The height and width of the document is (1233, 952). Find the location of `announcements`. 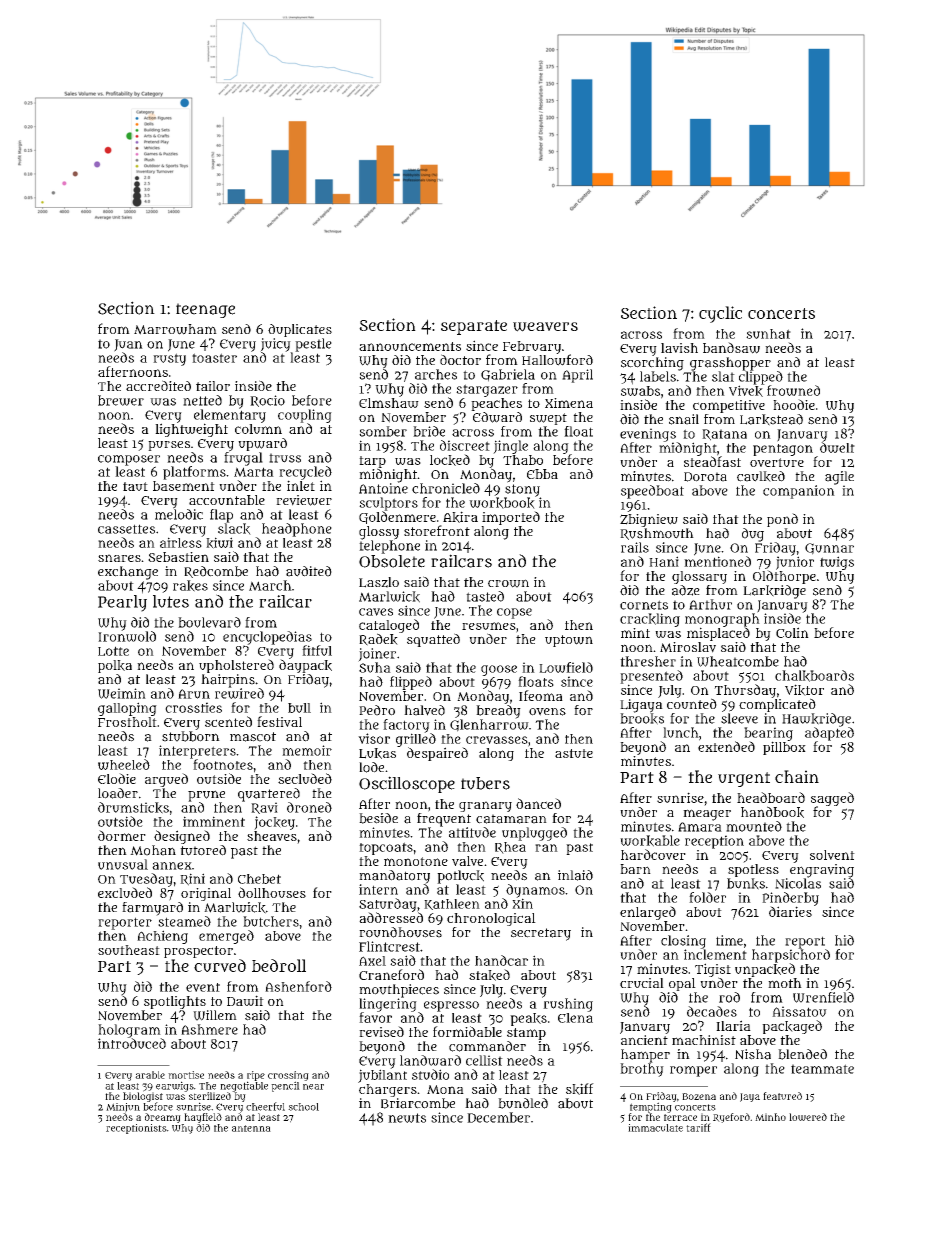

announcements is located at coordinates (410, 346).
